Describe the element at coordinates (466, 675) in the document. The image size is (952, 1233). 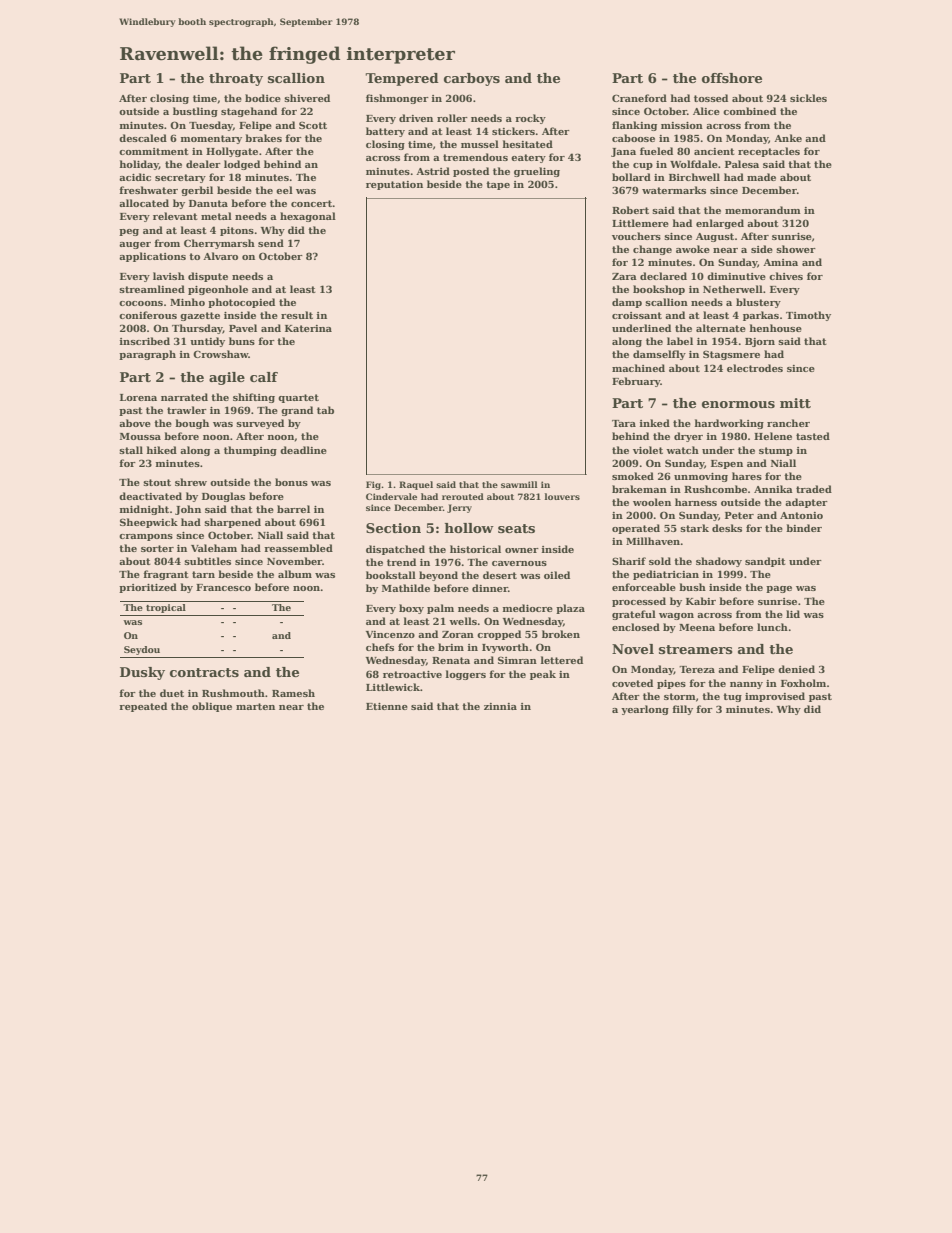
I see `loggers` at that location.
